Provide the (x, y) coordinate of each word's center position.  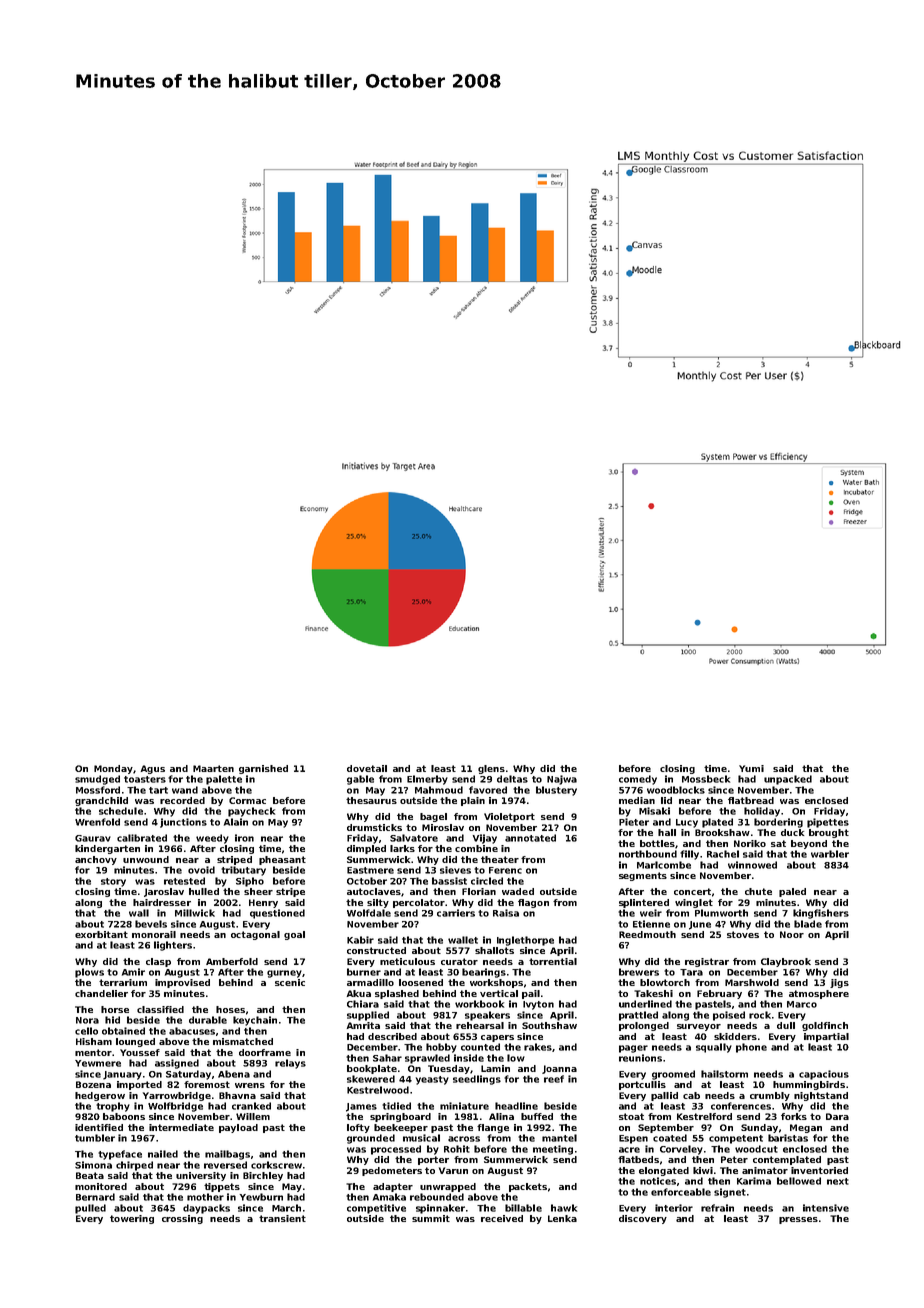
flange (493, 1128)
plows (89, 973)
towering (132, 1219)
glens (491, 769)
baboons (124, 1116)
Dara (837, 1116)
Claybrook (786, 962)
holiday (762, 812)
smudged (97, 780)
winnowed (752, 865)
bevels (151, 924)
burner (364, 972)
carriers (456, 913)
